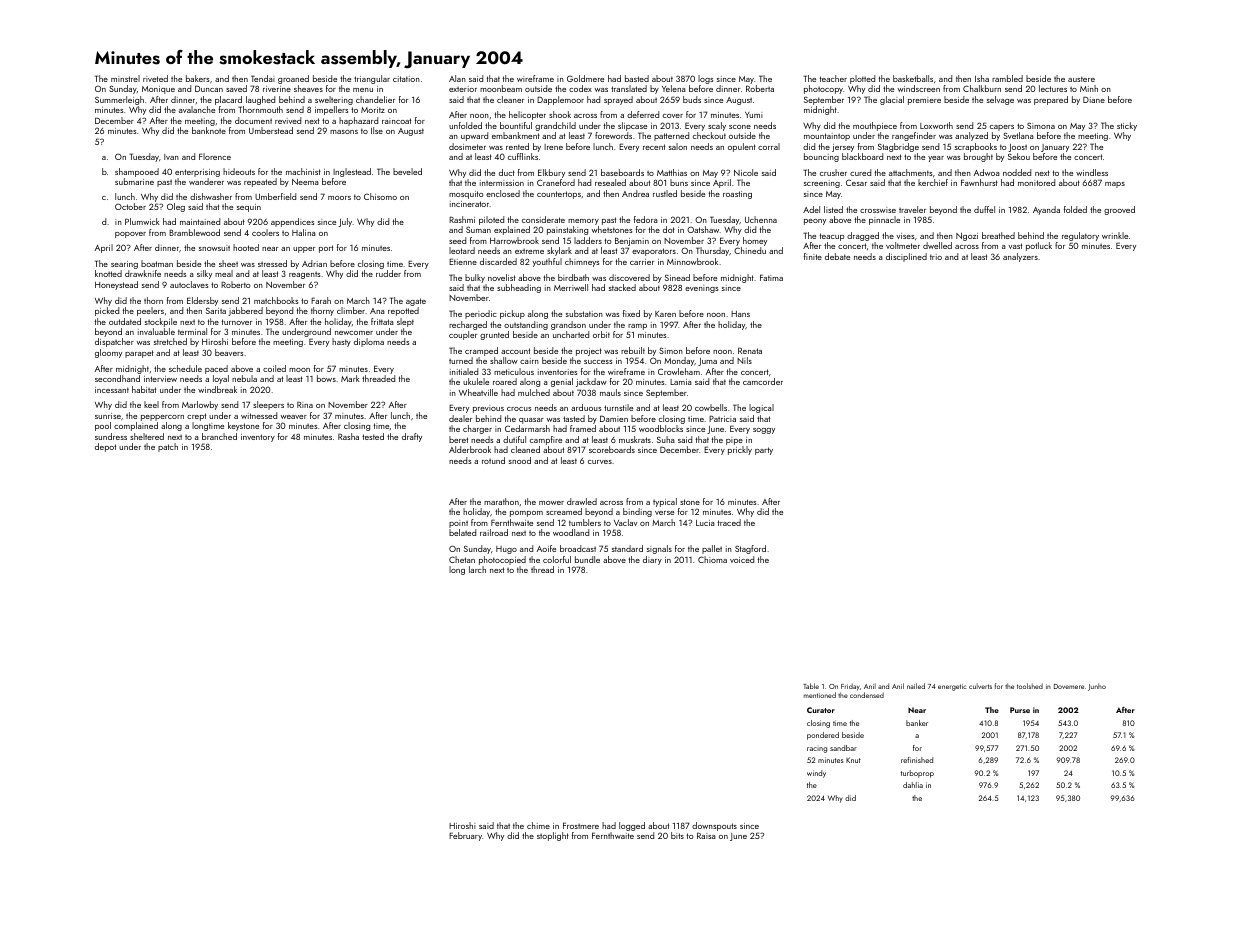 The height and width of the screenshot is (952, 1233). I want to click on year, so click(936, 159).
